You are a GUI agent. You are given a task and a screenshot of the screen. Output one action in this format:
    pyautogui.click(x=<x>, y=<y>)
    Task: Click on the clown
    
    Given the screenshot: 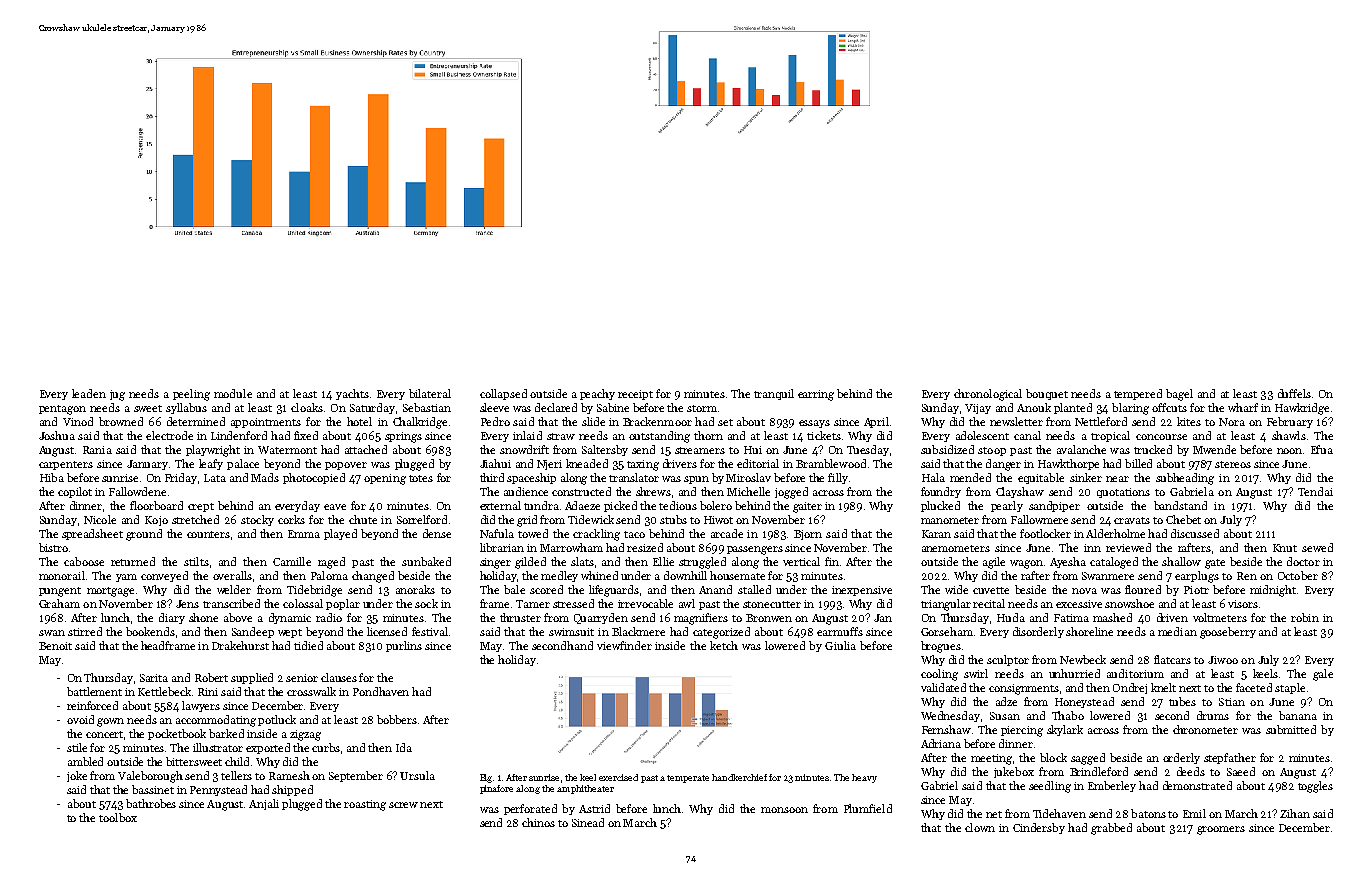 What is the action you would take?
    pyautogui.click(x=980, y=827)
